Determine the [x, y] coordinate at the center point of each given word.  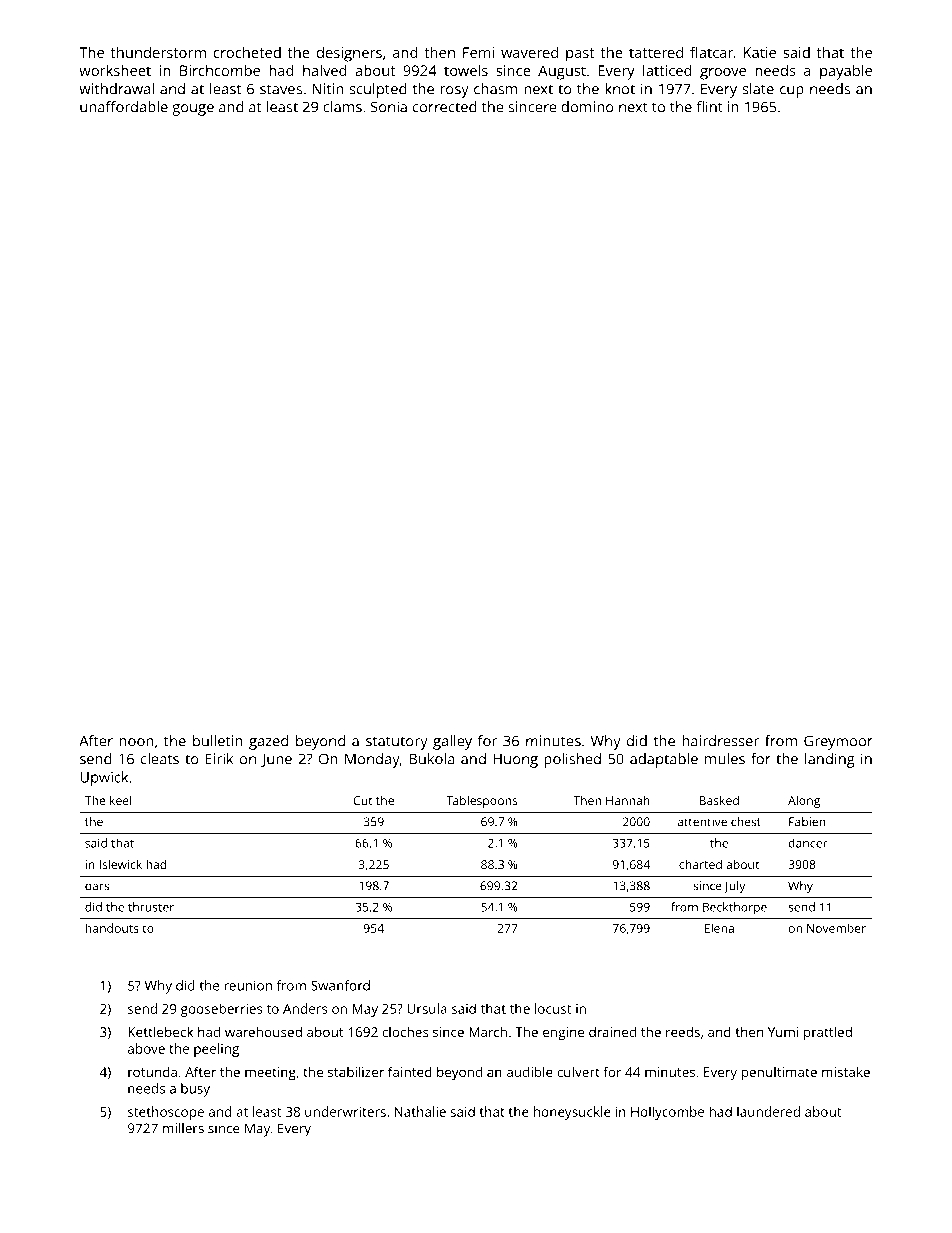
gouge [193, 110]
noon [136, 742]
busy [195, 1090]
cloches [405, 1031]
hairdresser [720, 741]
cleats [160, 759]
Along [804, 802]
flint [710, 107]
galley [452, 742]
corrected [445, 107]
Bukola [432, 759]
